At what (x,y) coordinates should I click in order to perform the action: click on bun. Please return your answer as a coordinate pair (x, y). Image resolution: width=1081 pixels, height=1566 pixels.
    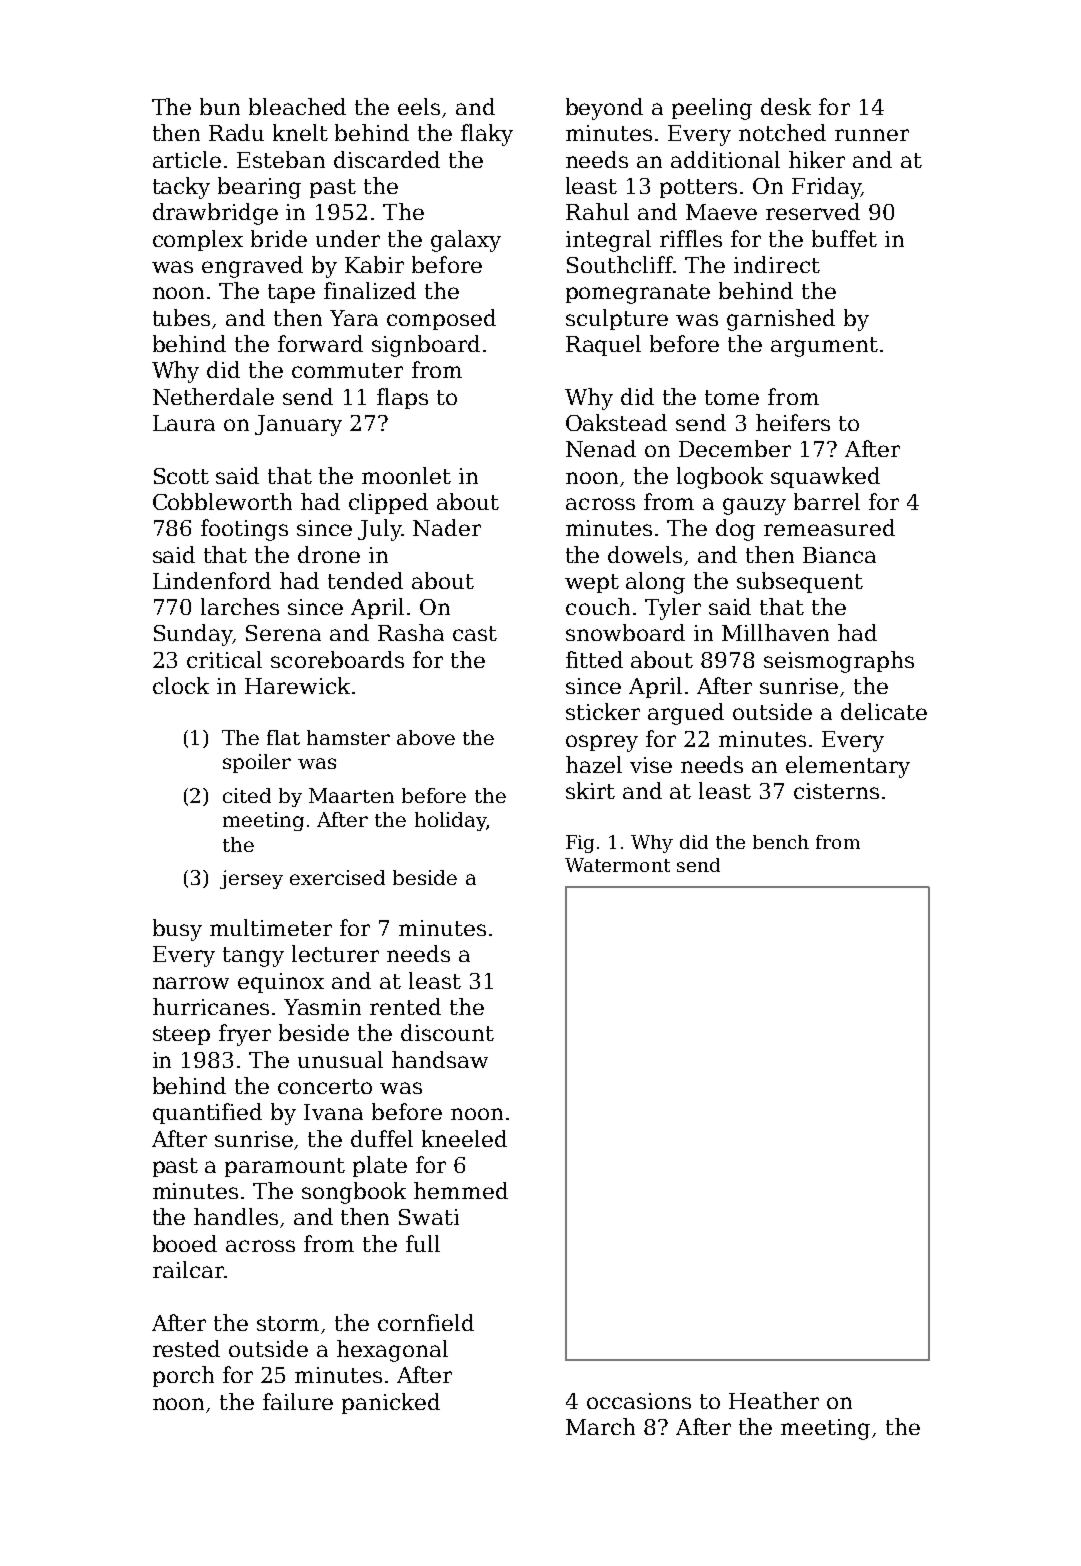
    Looking at the image, I should click on (220, 106).
